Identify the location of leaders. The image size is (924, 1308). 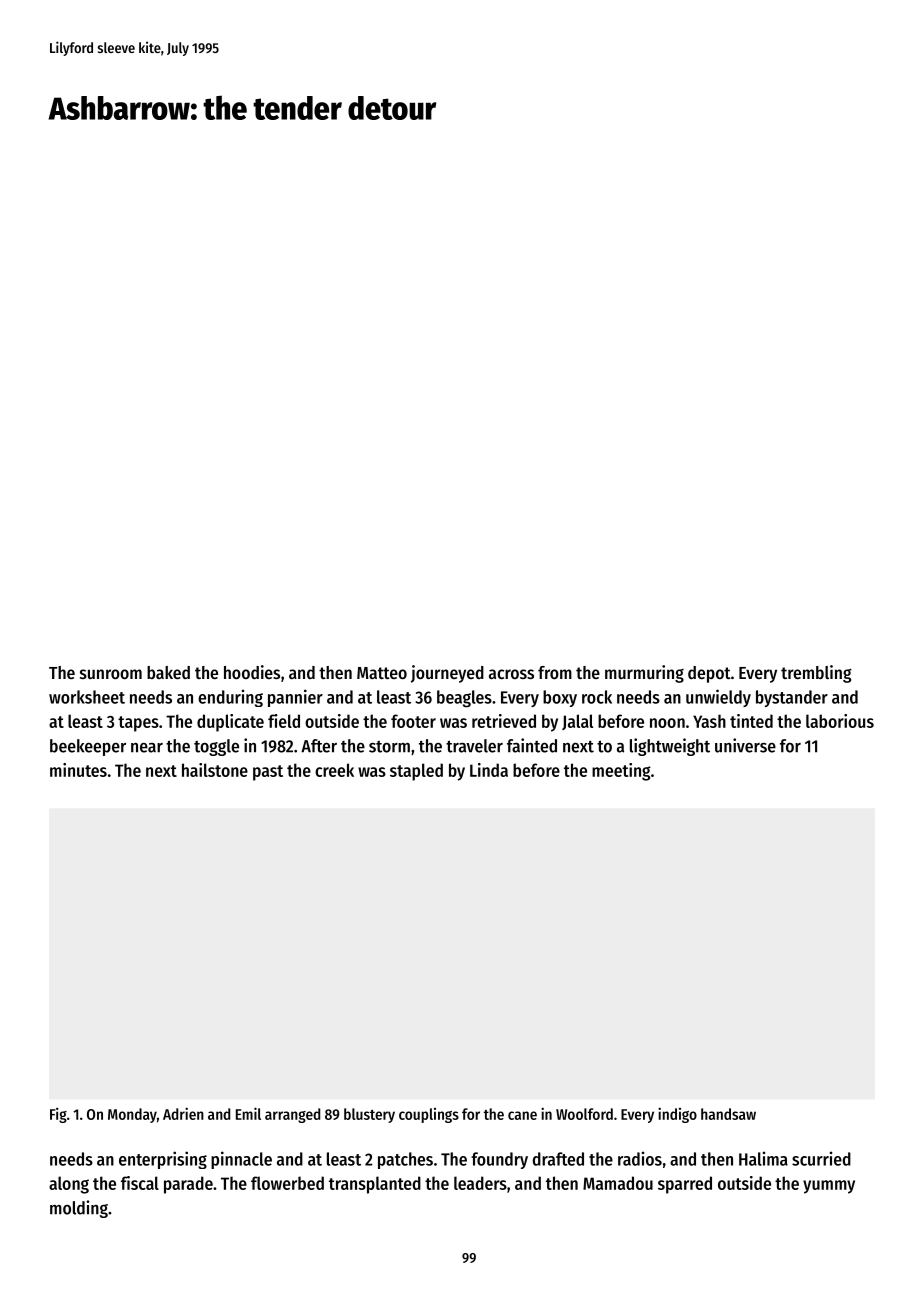
(480, 1183).
